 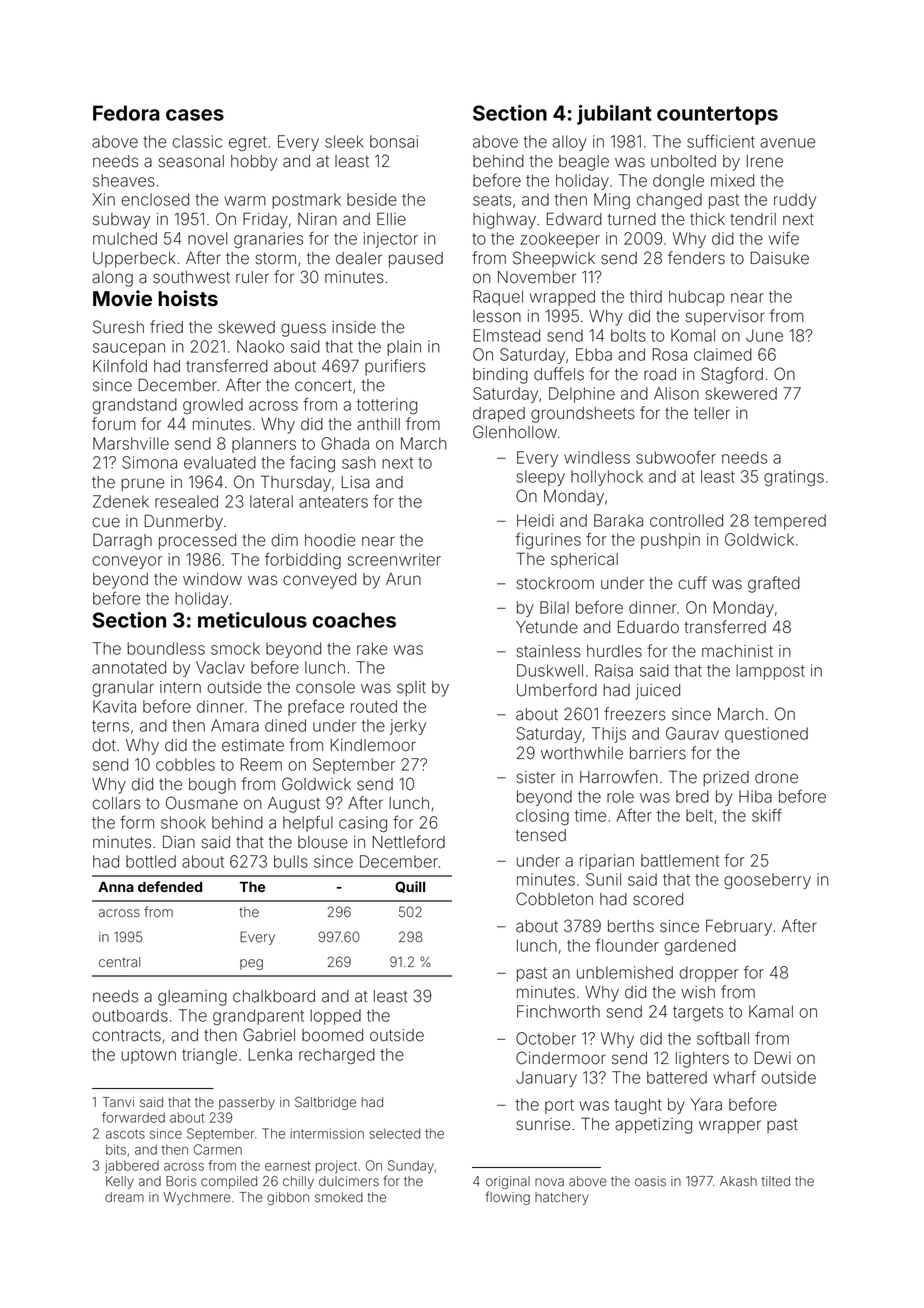 What do you see at coordinates (646, 296) in the screenshot?
I see `third` at bounding box center [646, 296].
